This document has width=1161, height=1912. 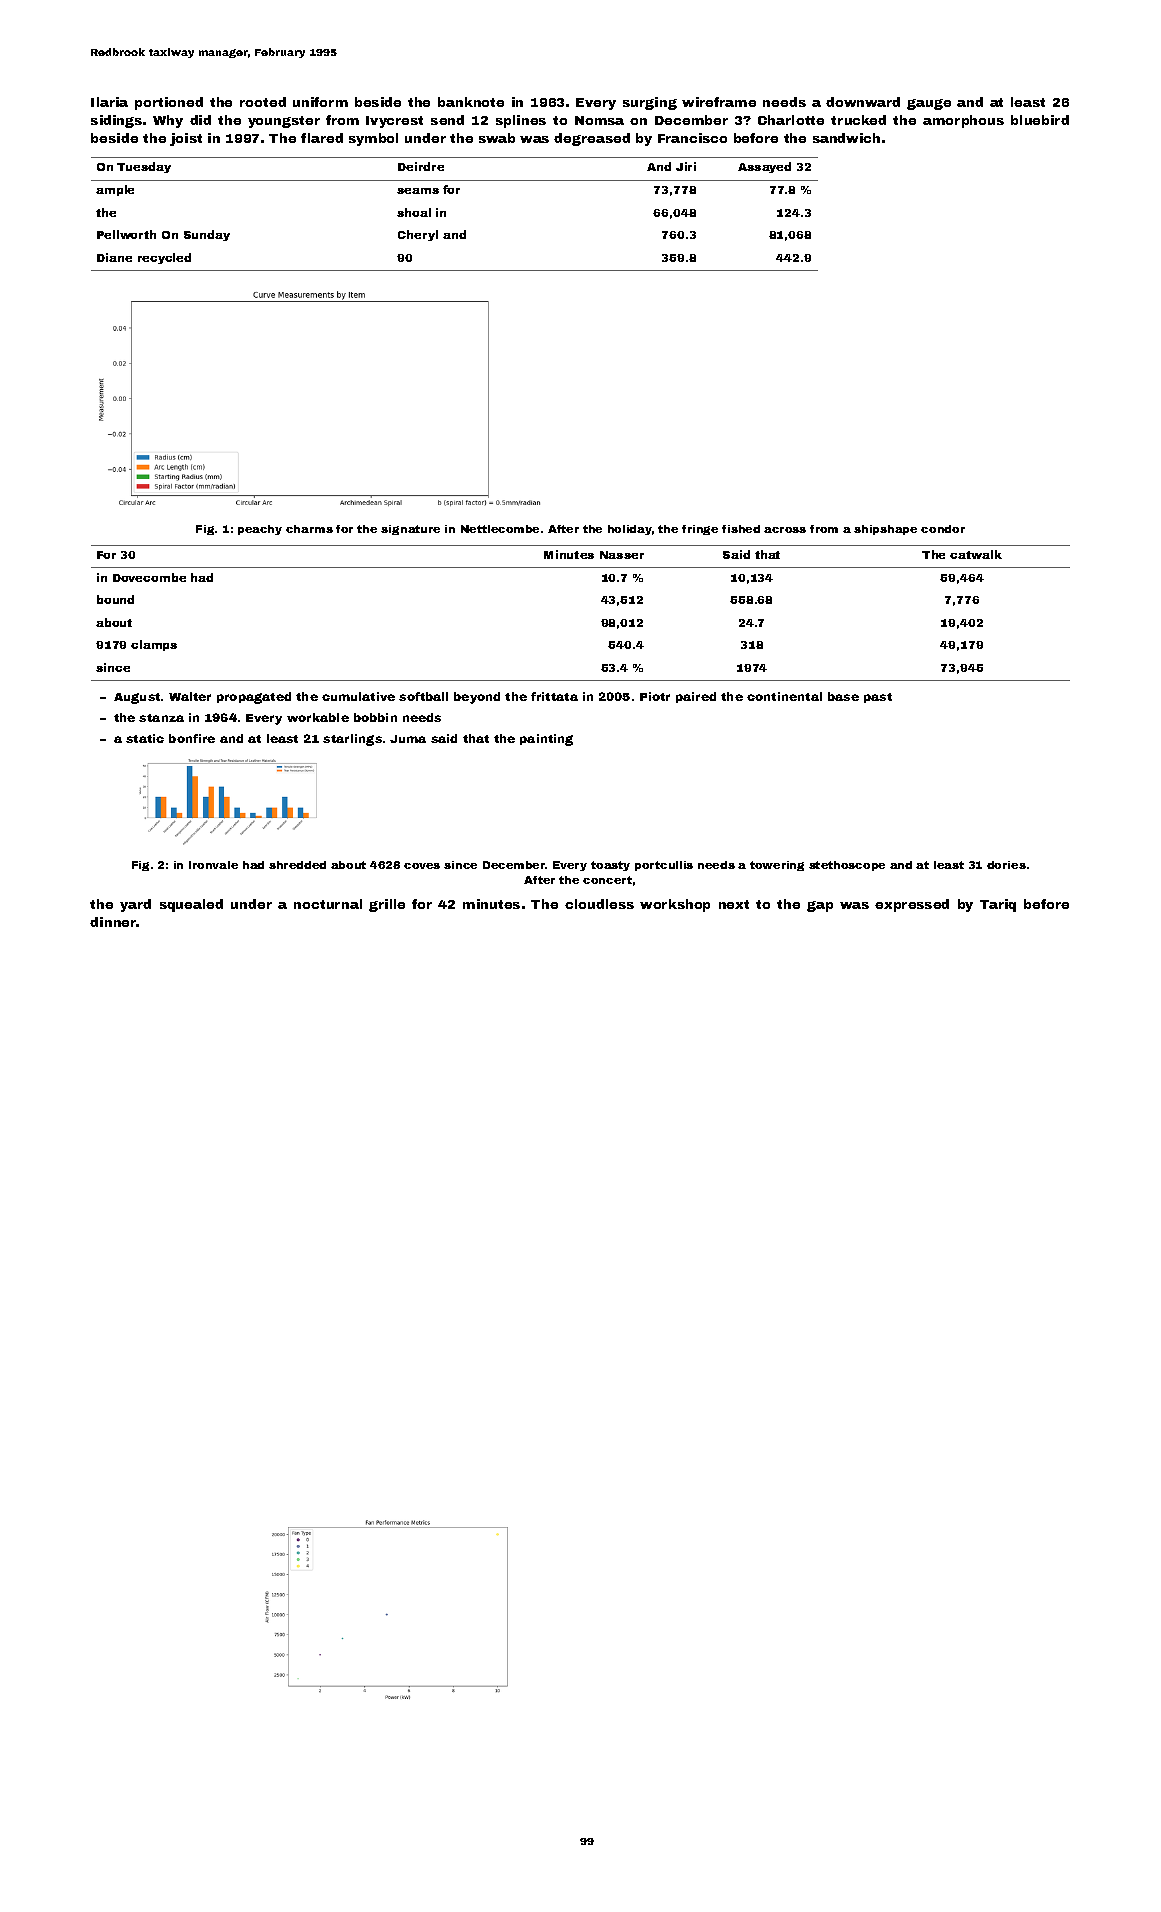 I want to click on youngster, so click(x=284, y=122).
